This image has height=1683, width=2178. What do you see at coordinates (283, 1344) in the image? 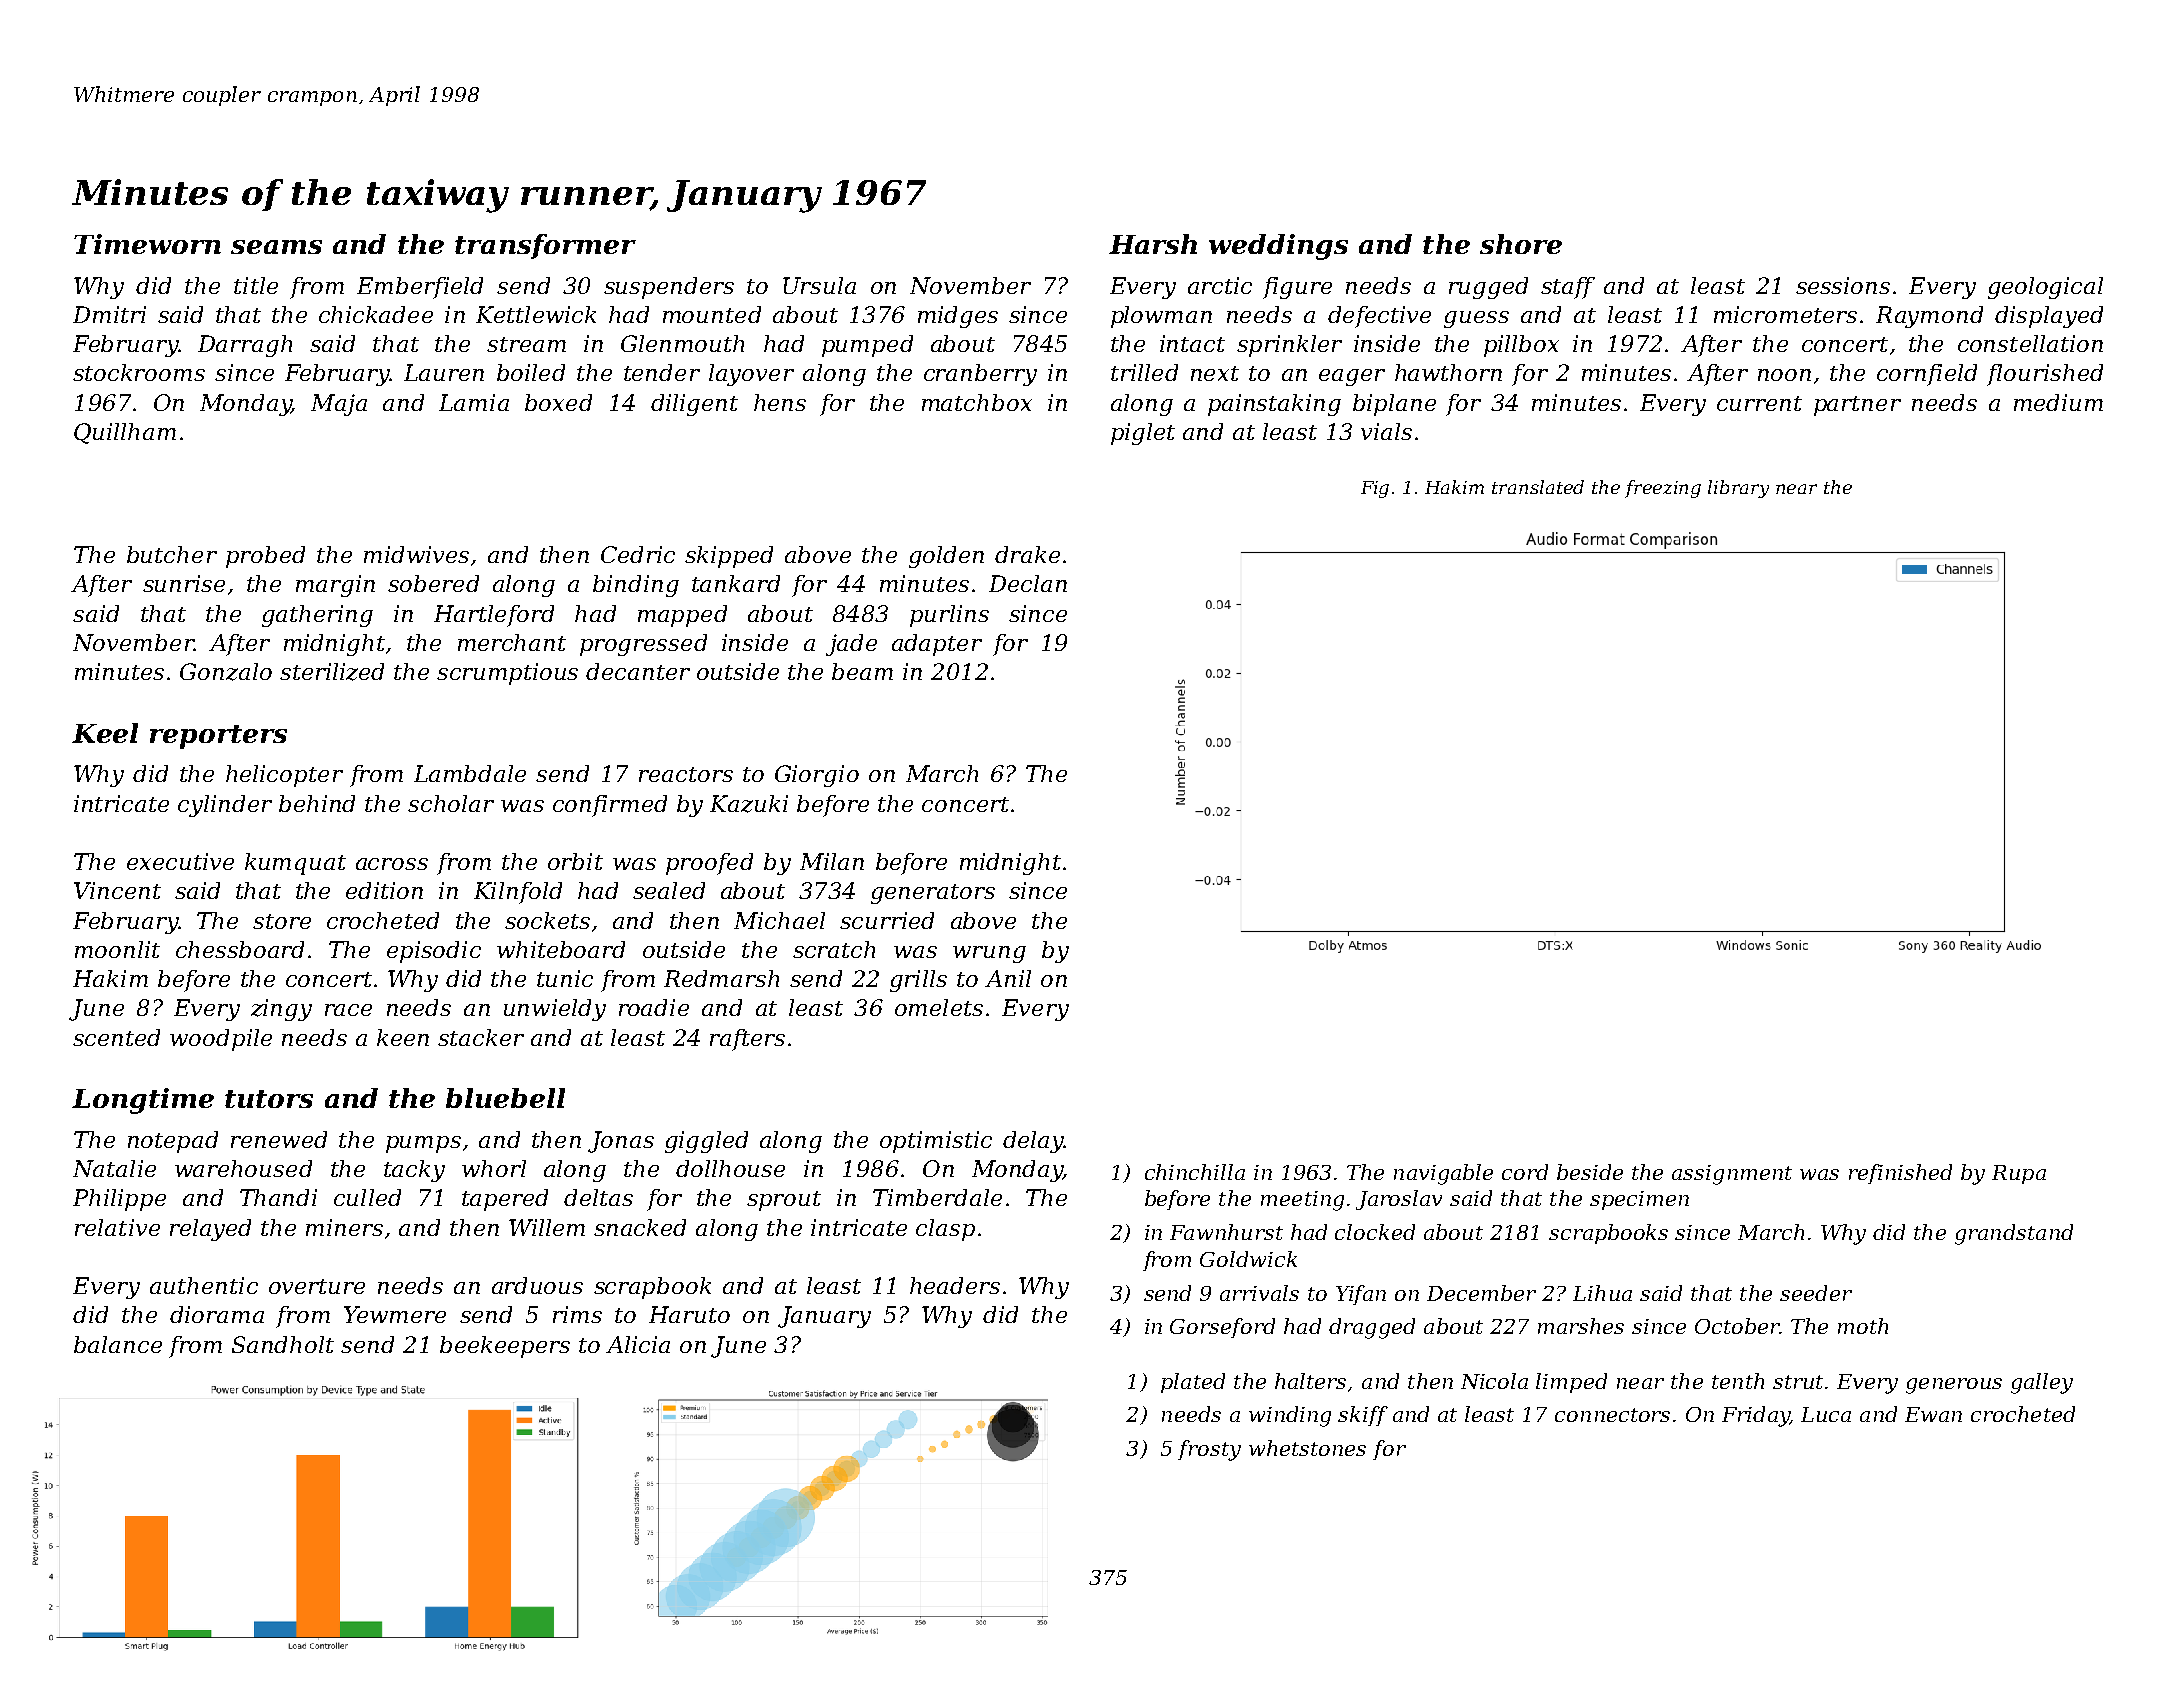
I see `Sandholt` at bounding box center [283, 1344].
